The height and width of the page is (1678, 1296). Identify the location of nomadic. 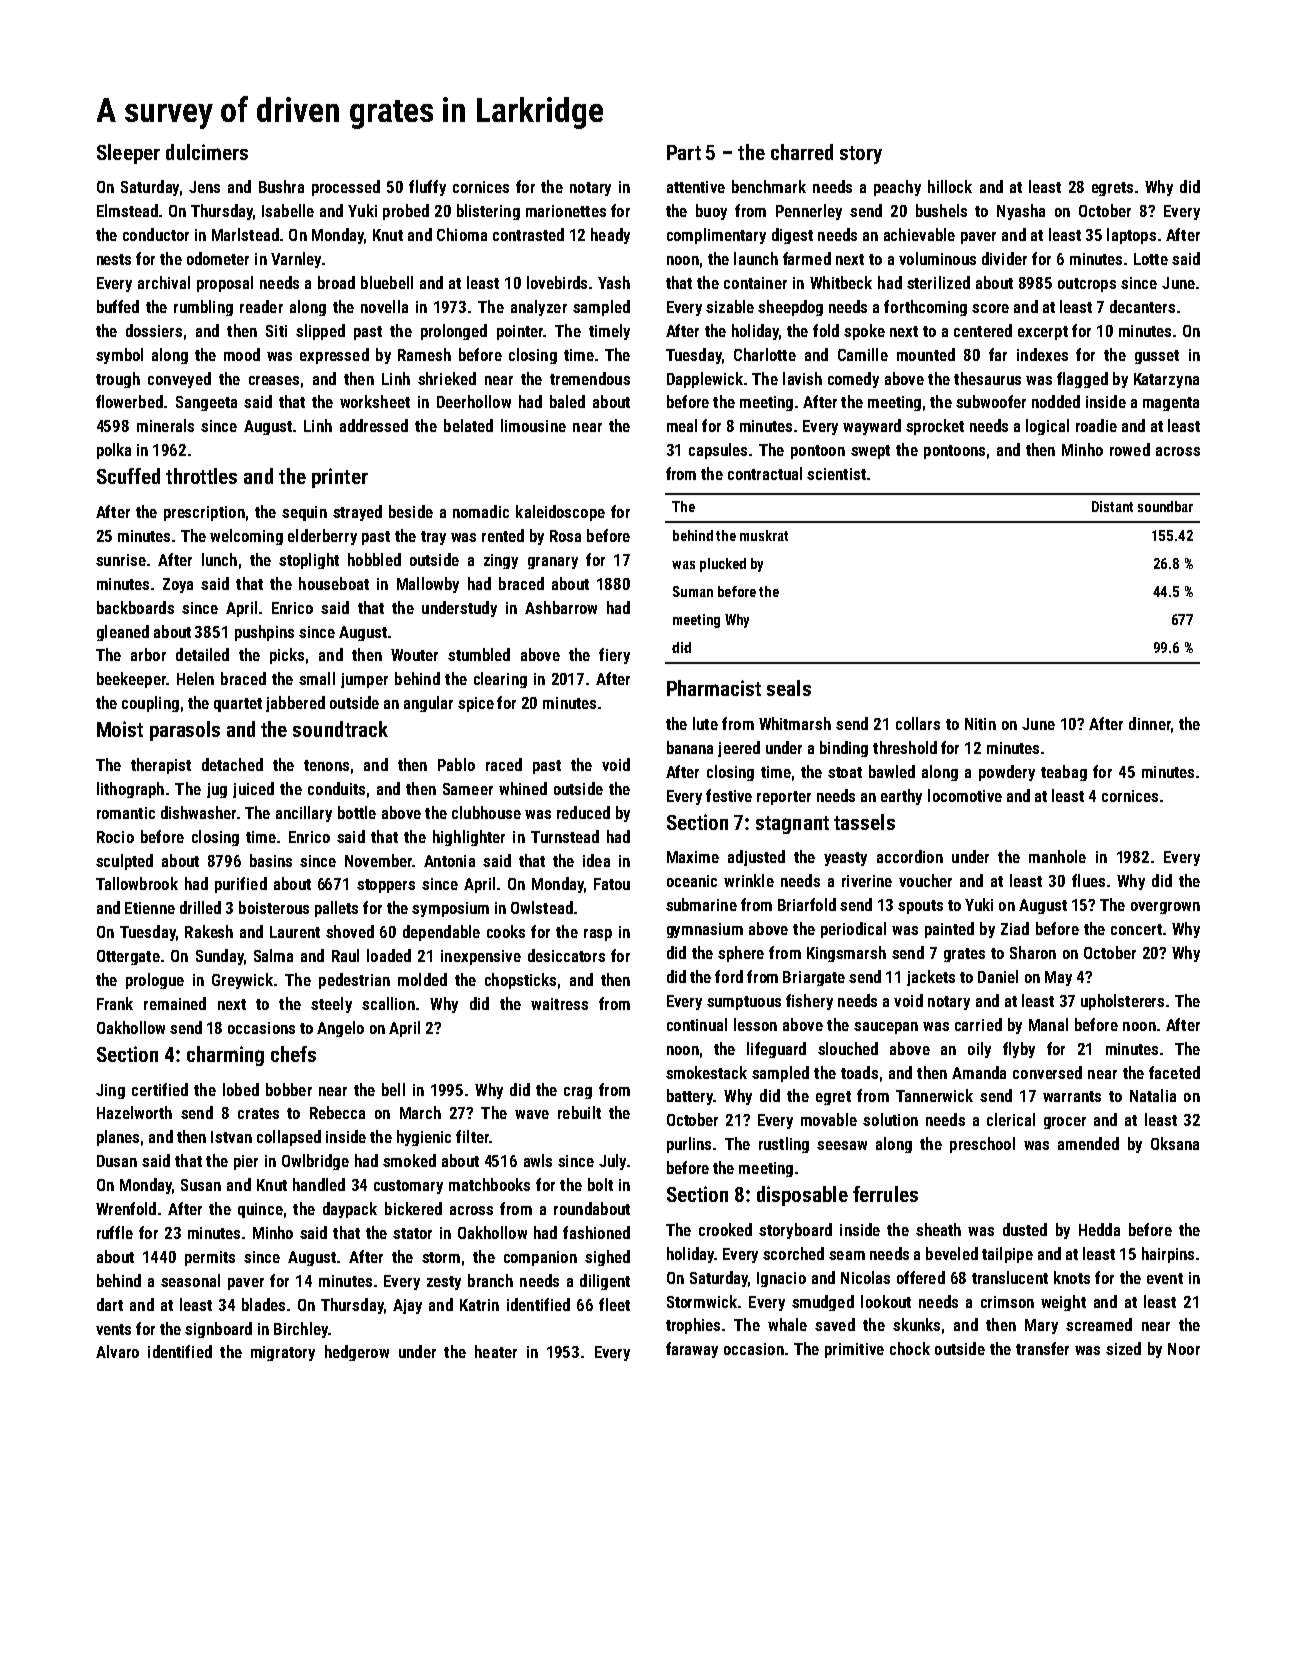
(481, 511).
